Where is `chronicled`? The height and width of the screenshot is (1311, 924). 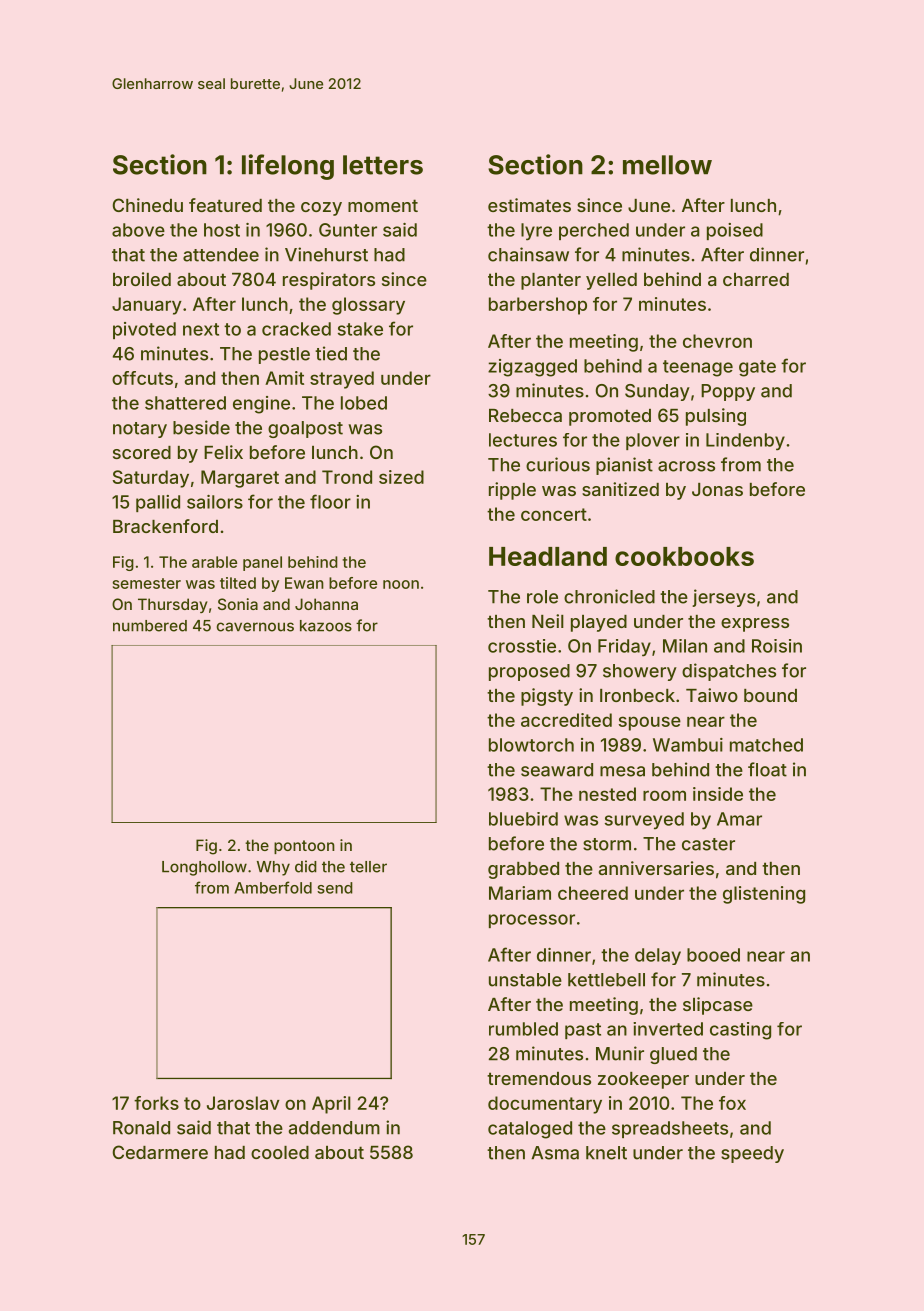 chronicled is located at coordinates (609, 596).
